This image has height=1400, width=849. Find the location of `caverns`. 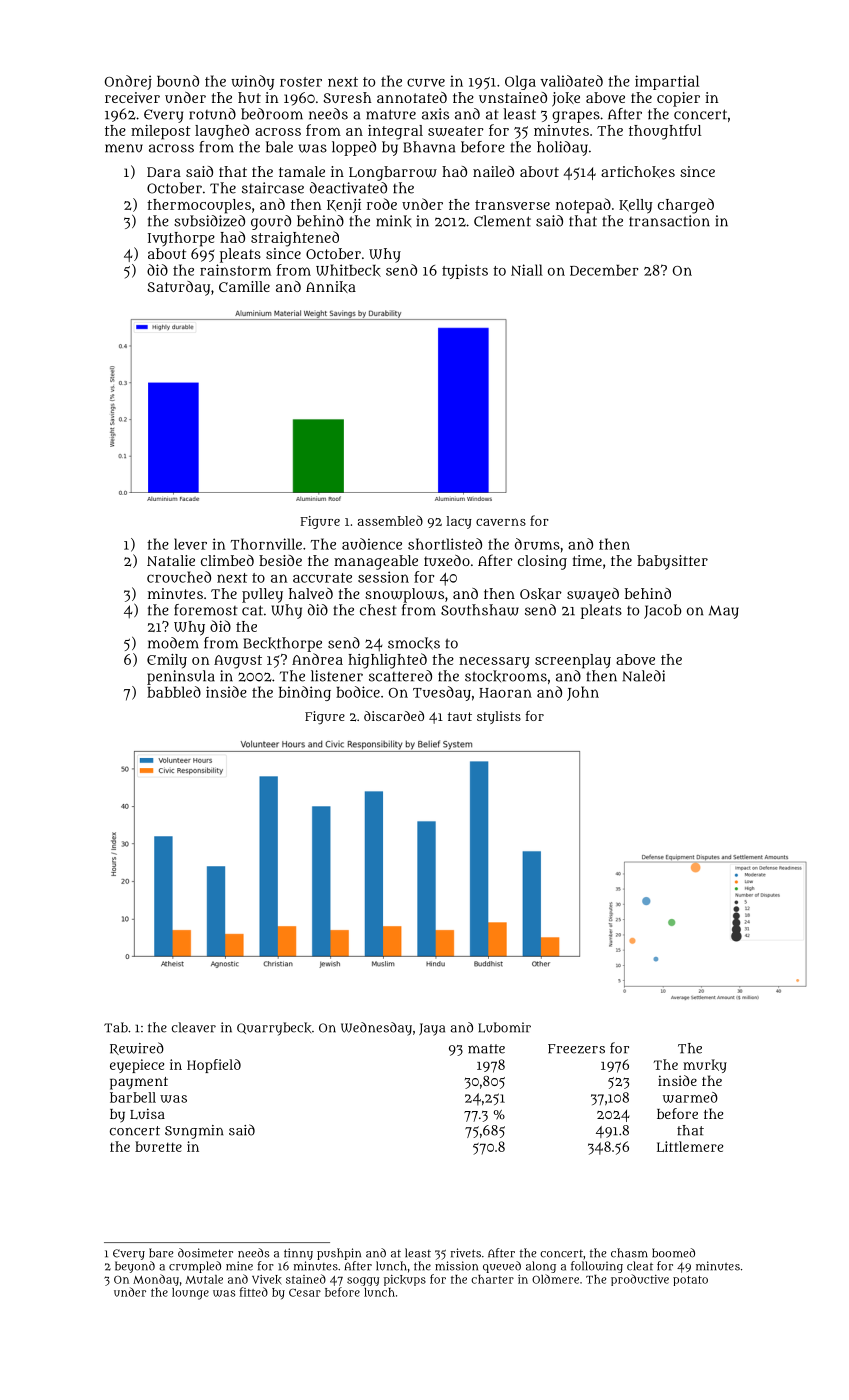

caverns is located at coordinates (501, 522).
